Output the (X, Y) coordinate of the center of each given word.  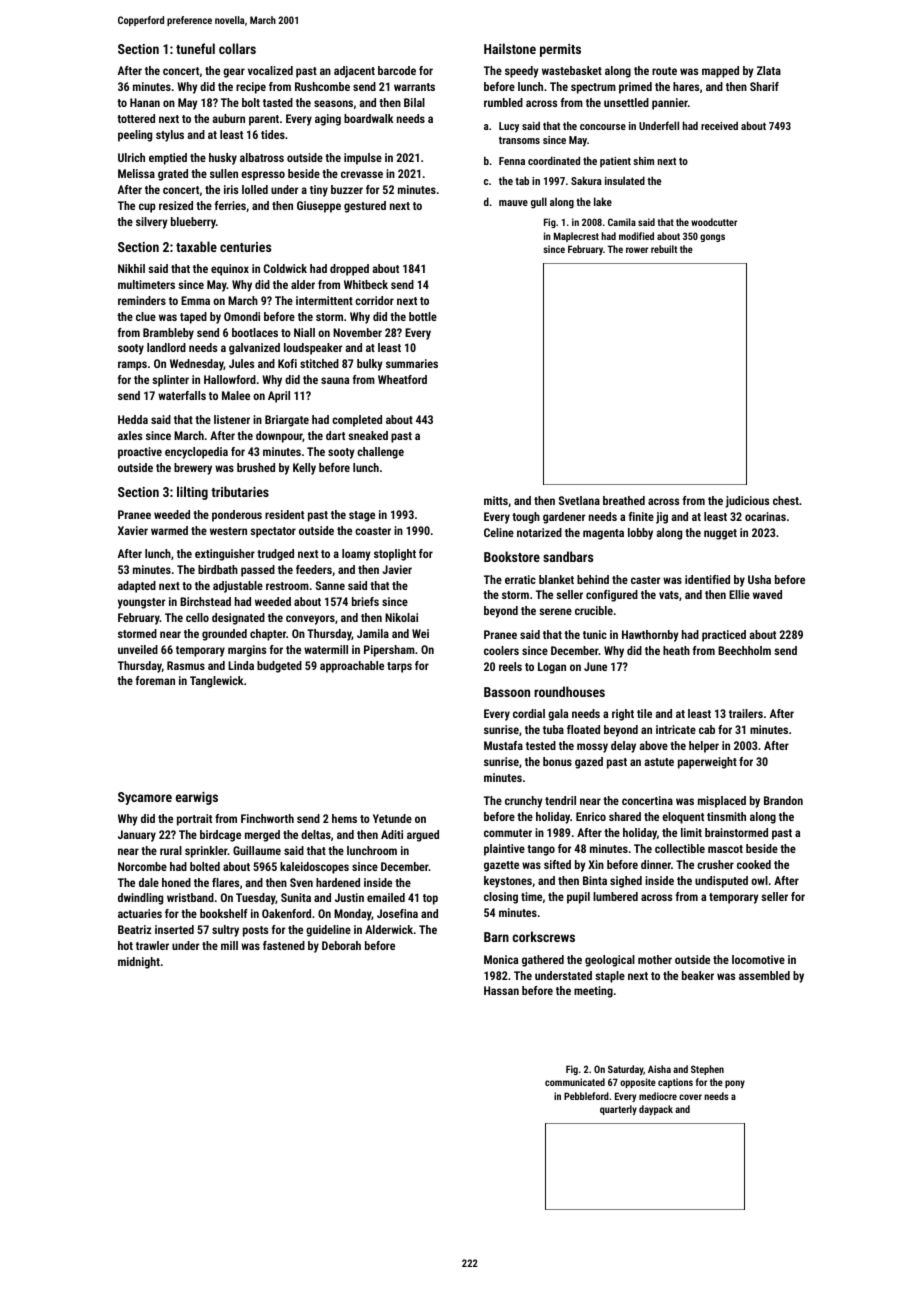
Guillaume (257, 850)
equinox (230, 270)
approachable (352, 667)
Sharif (764, 86)
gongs (712, 238)
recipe (251, 88)
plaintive (504, 850)
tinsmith (726, 816)
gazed (589, 763)
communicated (575, 1082)
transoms (519, 140)
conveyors (310, 620)
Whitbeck (366, 284)
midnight (139, 963)
